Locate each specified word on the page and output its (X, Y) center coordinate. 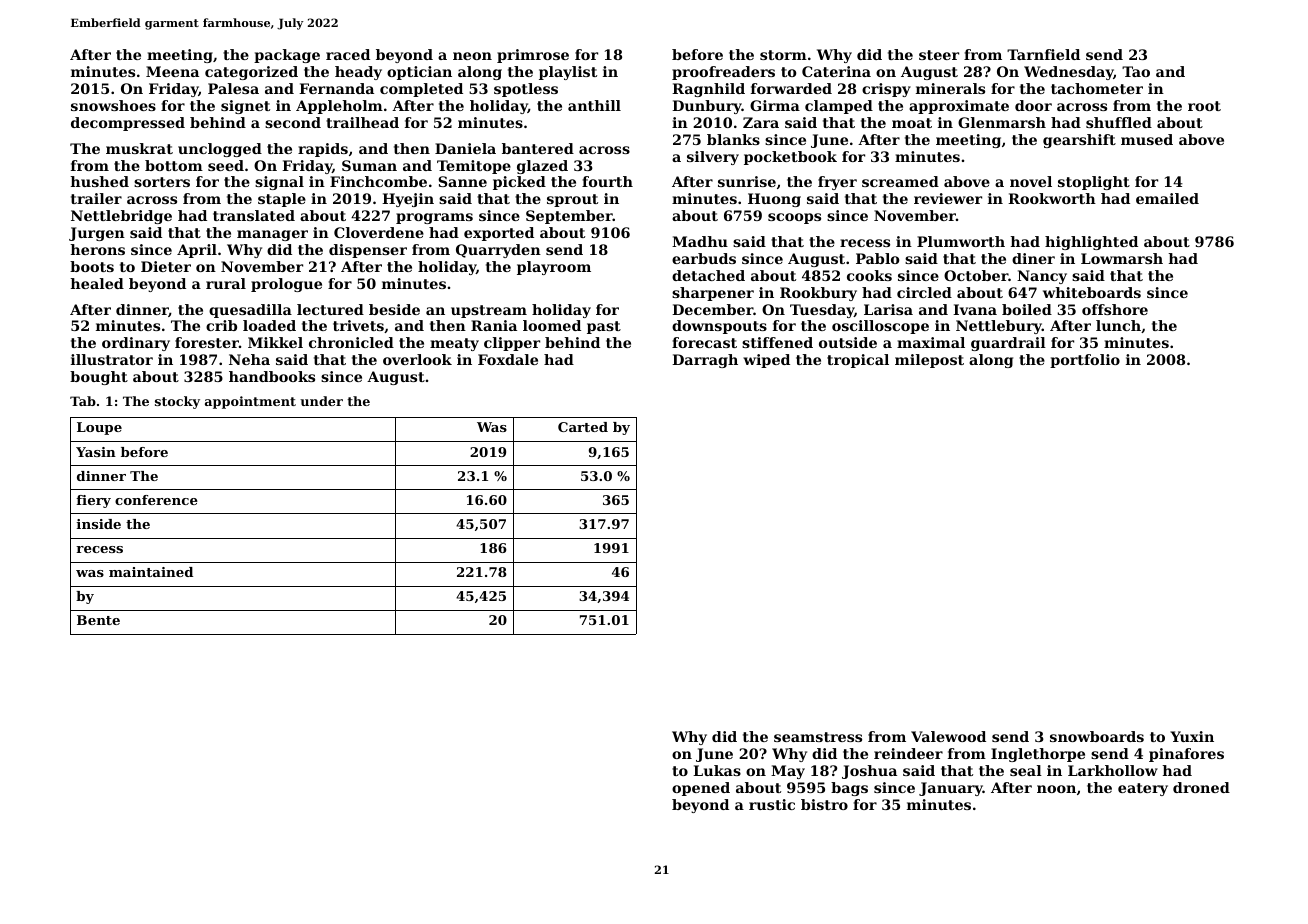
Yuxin (1192, 736)
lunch (1118, 325)
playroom (554, 268)
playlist (568, 73)
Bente (98, 620)
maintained (151, 572)
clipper (512, 344)
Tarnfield (1043, 54)
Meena (172, 71)
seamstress (818, 737)
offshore (1115, 309)
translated (254, 215)
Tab (83, 401)
